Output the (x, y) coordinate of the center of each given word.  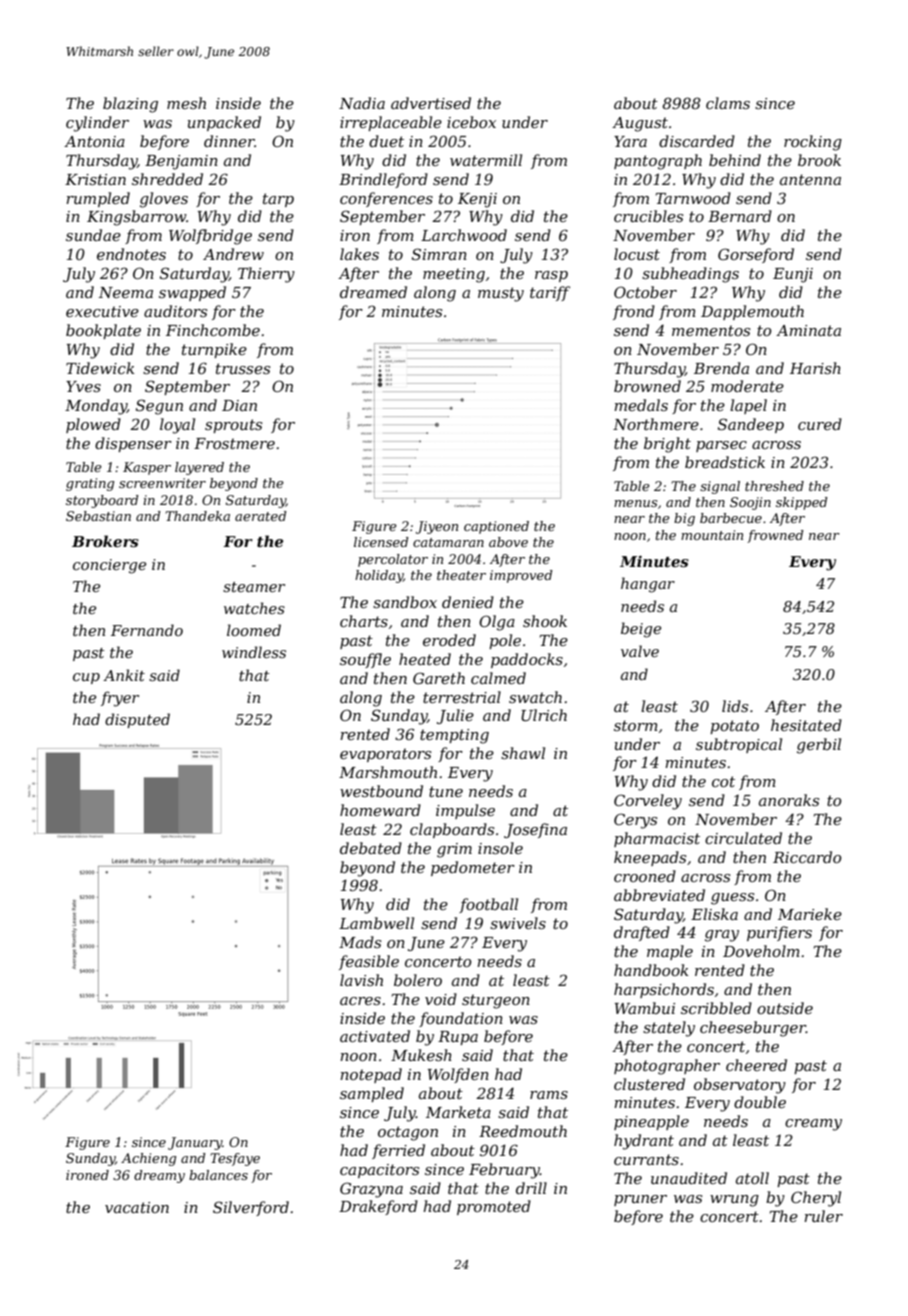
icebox (471, 122)
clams (728, 103)
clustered (649, 1084)
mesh (186, 103)
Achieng (148, 1159)
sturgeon (496, 1001)
